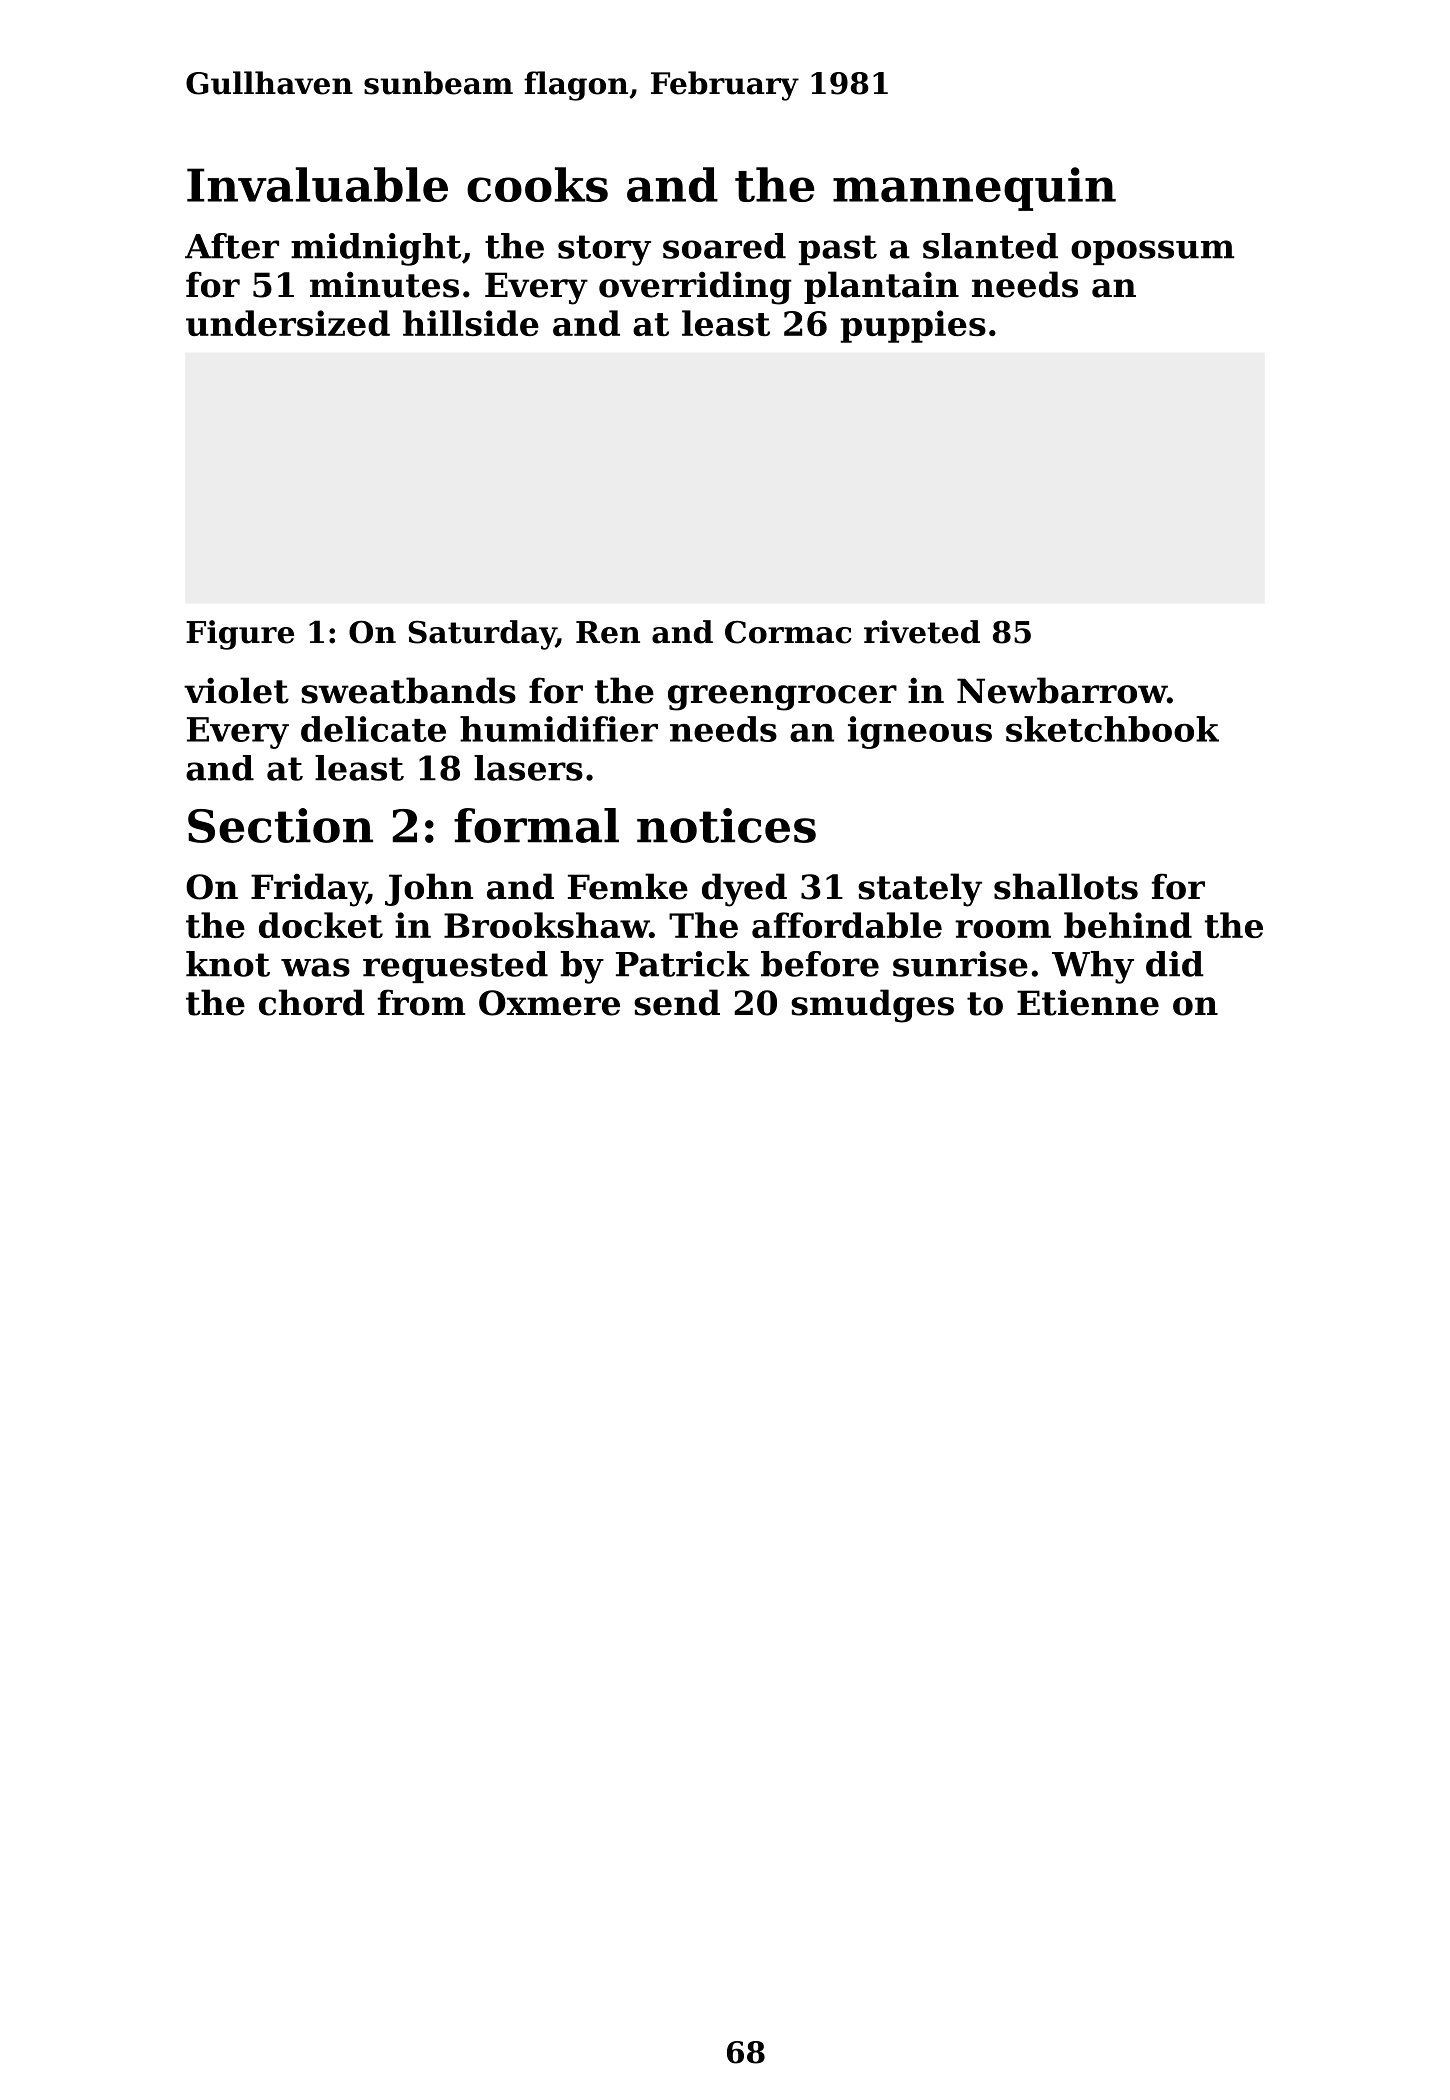 This image has height=2100, width=1450. What do you see at coordinates (608, 632) in the image?
I see `Ren` at bounding box center [608, 632].
